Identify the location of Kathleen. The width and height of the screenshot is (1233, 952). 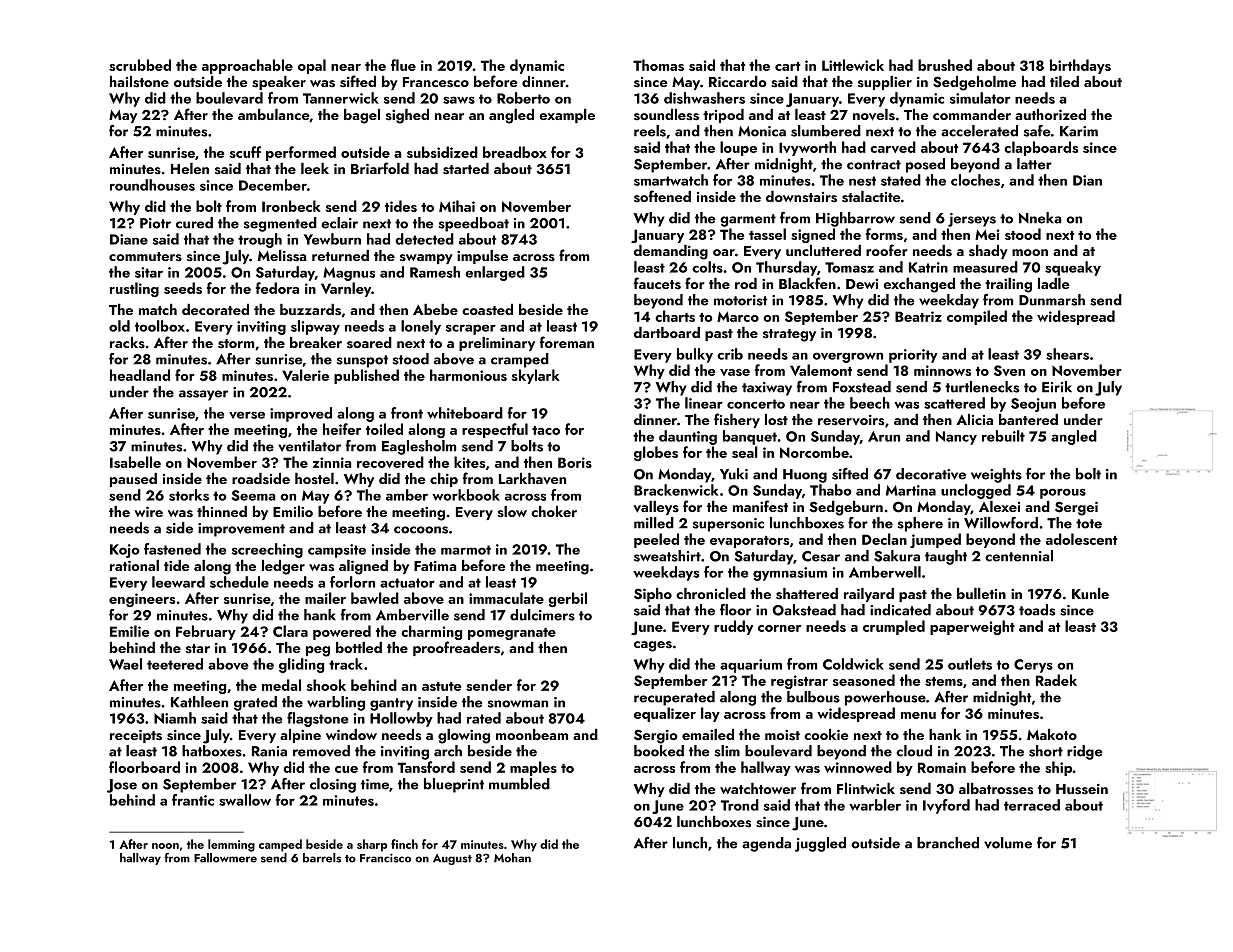
(199, 702).
